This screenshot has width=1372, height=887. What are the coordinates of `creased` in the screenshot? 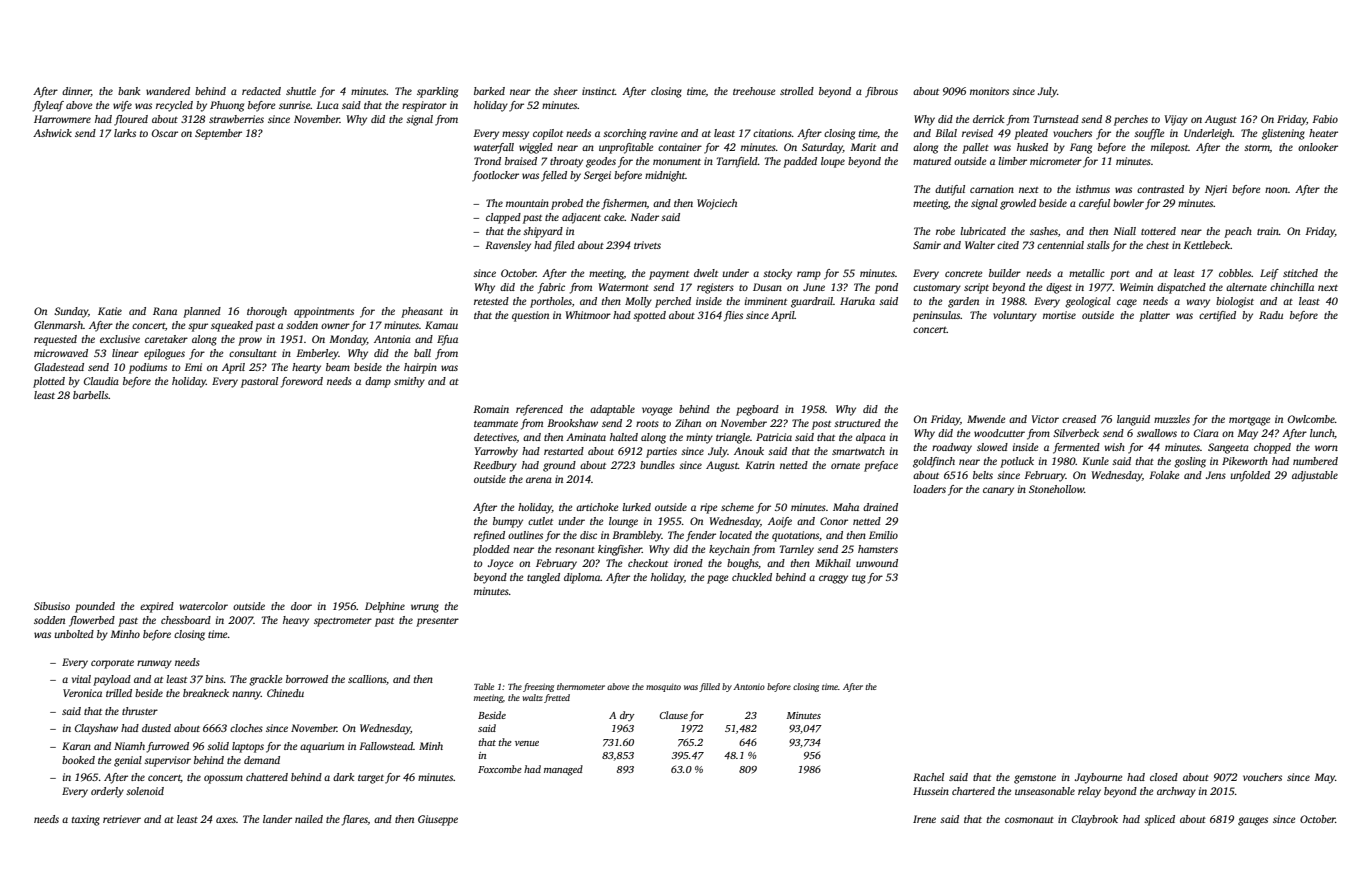 It's located at (1079, 419).
